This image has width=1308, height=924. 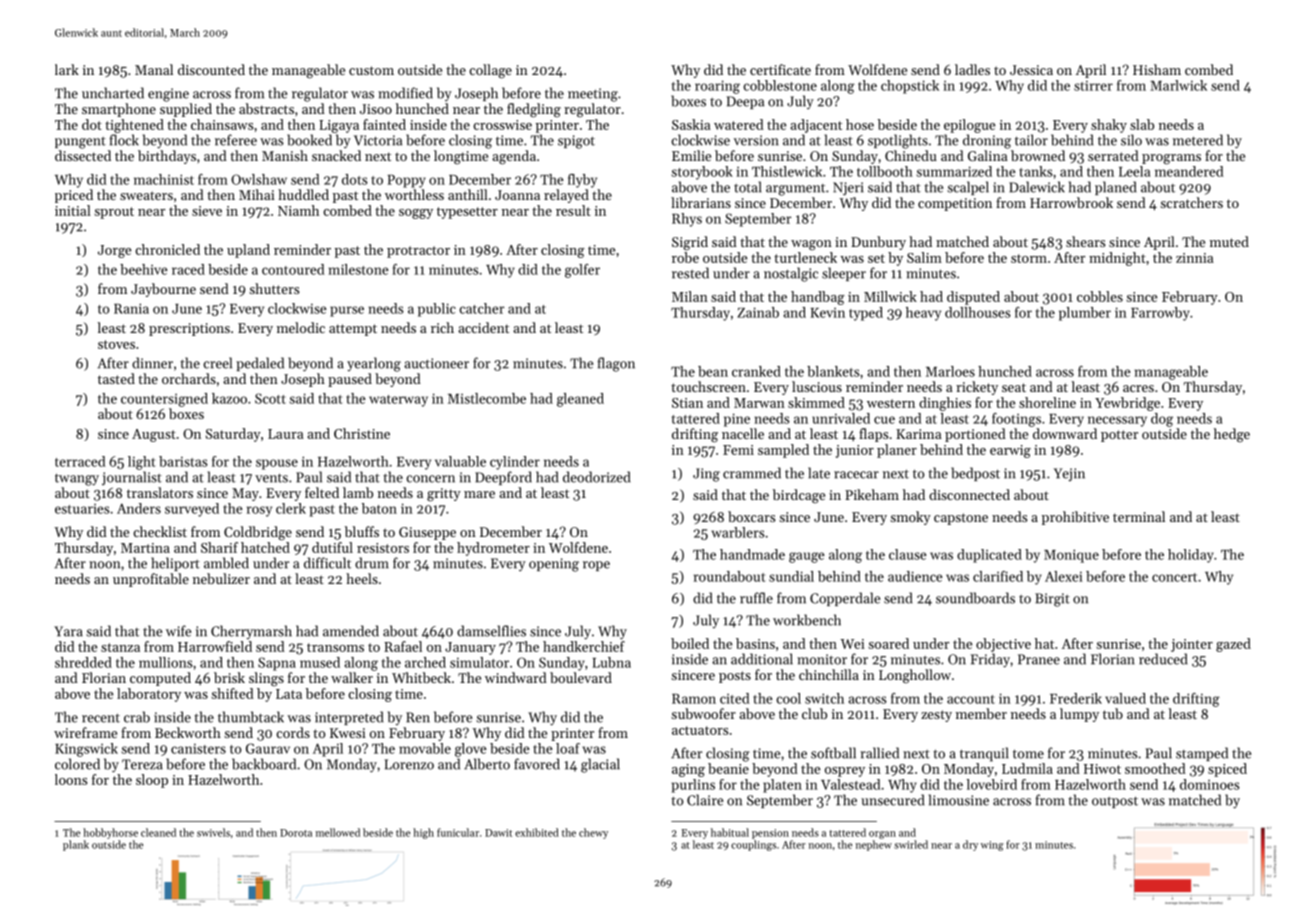 I want to click on machinist, so click(x=164, y=179).
